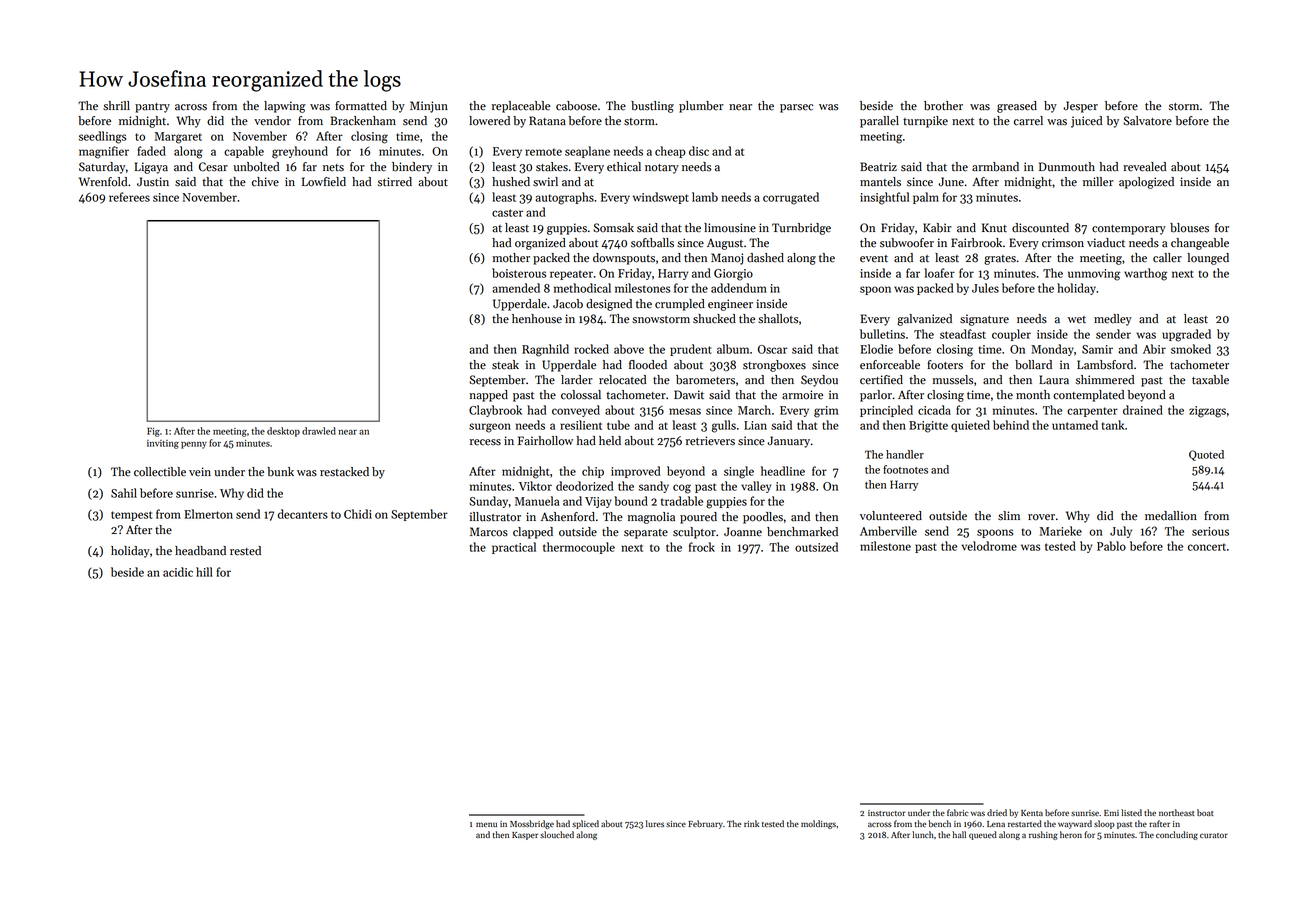  Describe the element at coordinates (989, 546) in the screenshot. I see `velodrome` at that location.
